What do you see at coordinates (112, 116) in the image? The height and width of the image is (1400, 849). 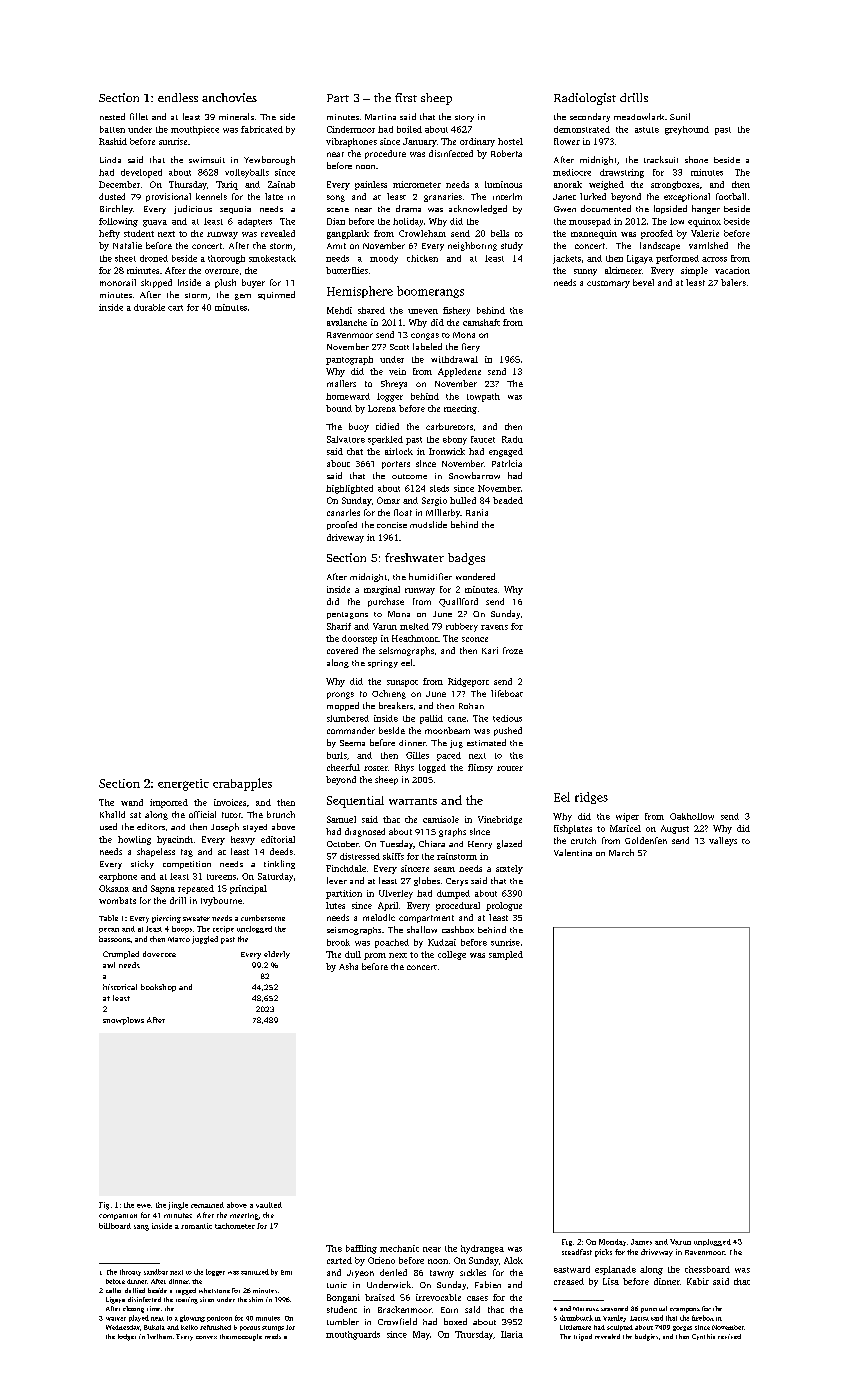 I see `nested` at bounding box center [112, 116].
